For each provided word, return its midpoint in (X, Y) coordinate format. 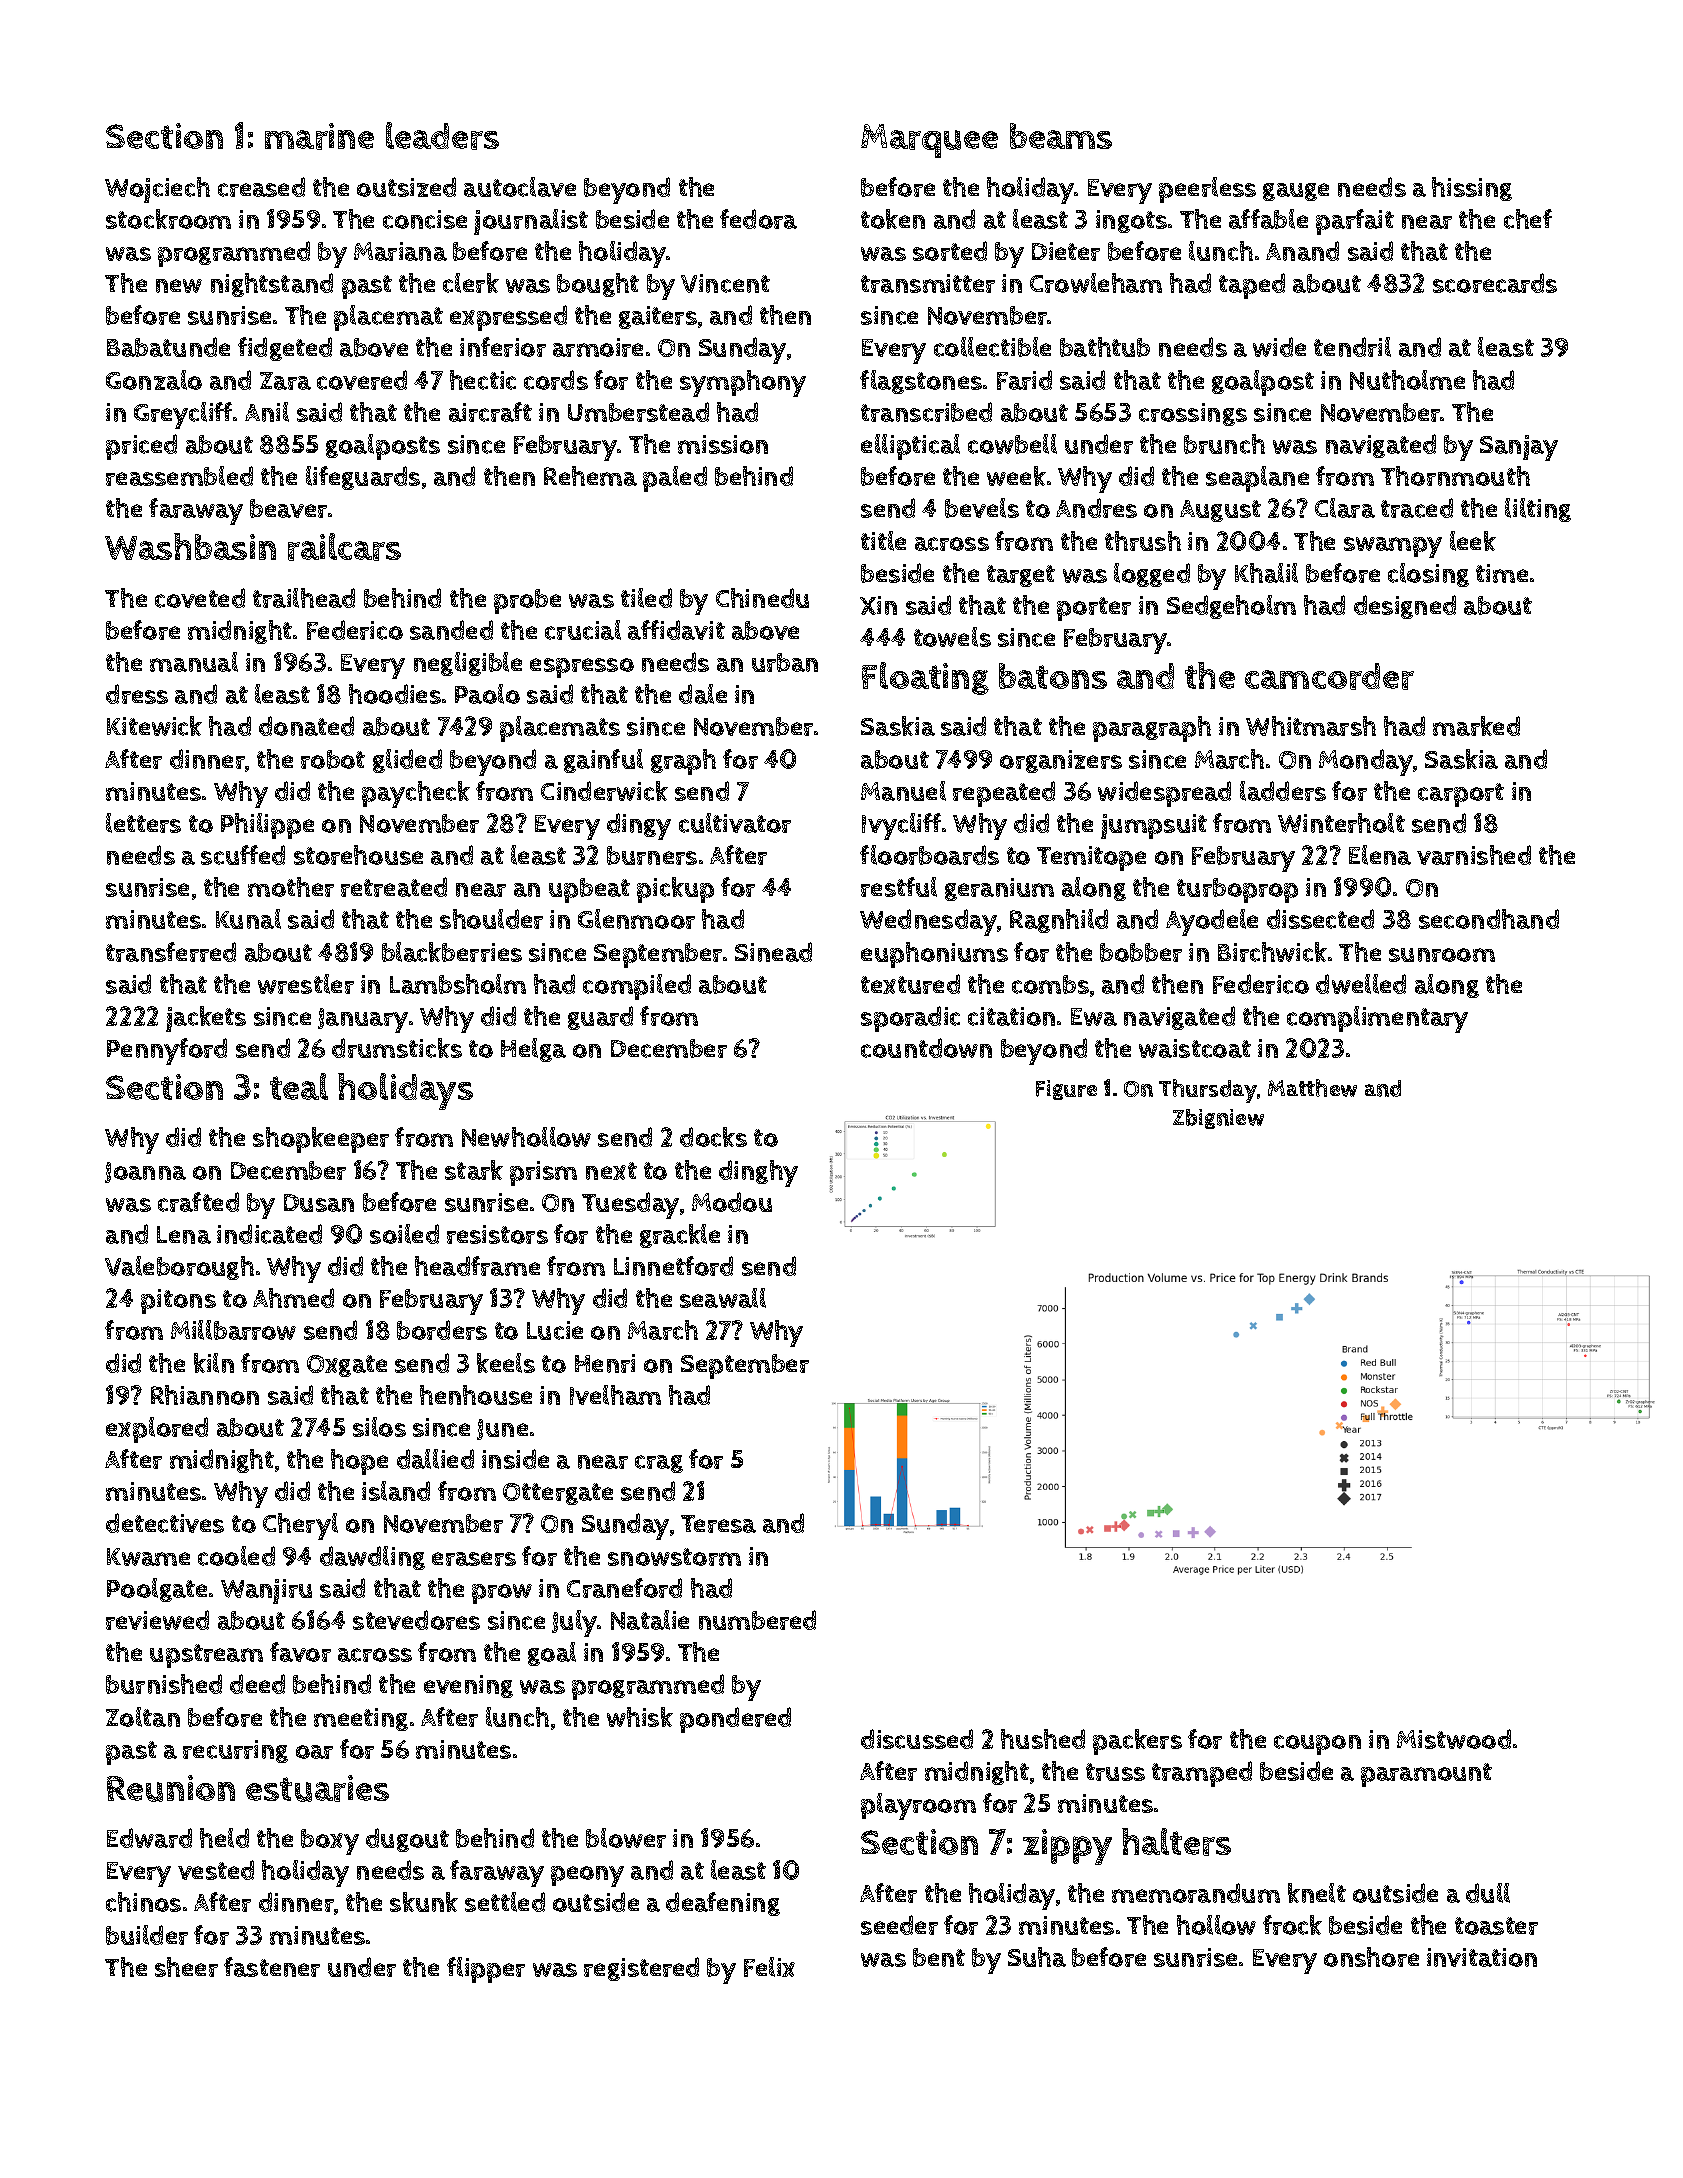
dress (137, 694)
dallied (435, 1459)
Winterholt (1341, 823)
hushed (1043, 1739)
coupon (1317, 1745)
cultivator (735, 823)
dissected (1320, 919)
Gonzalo (154, 380)
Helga (533, 1050)
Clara (1345, 508)
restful (899, 887)
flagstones (921, 382)
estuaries (317, 1788)
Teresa (718, 1524)
